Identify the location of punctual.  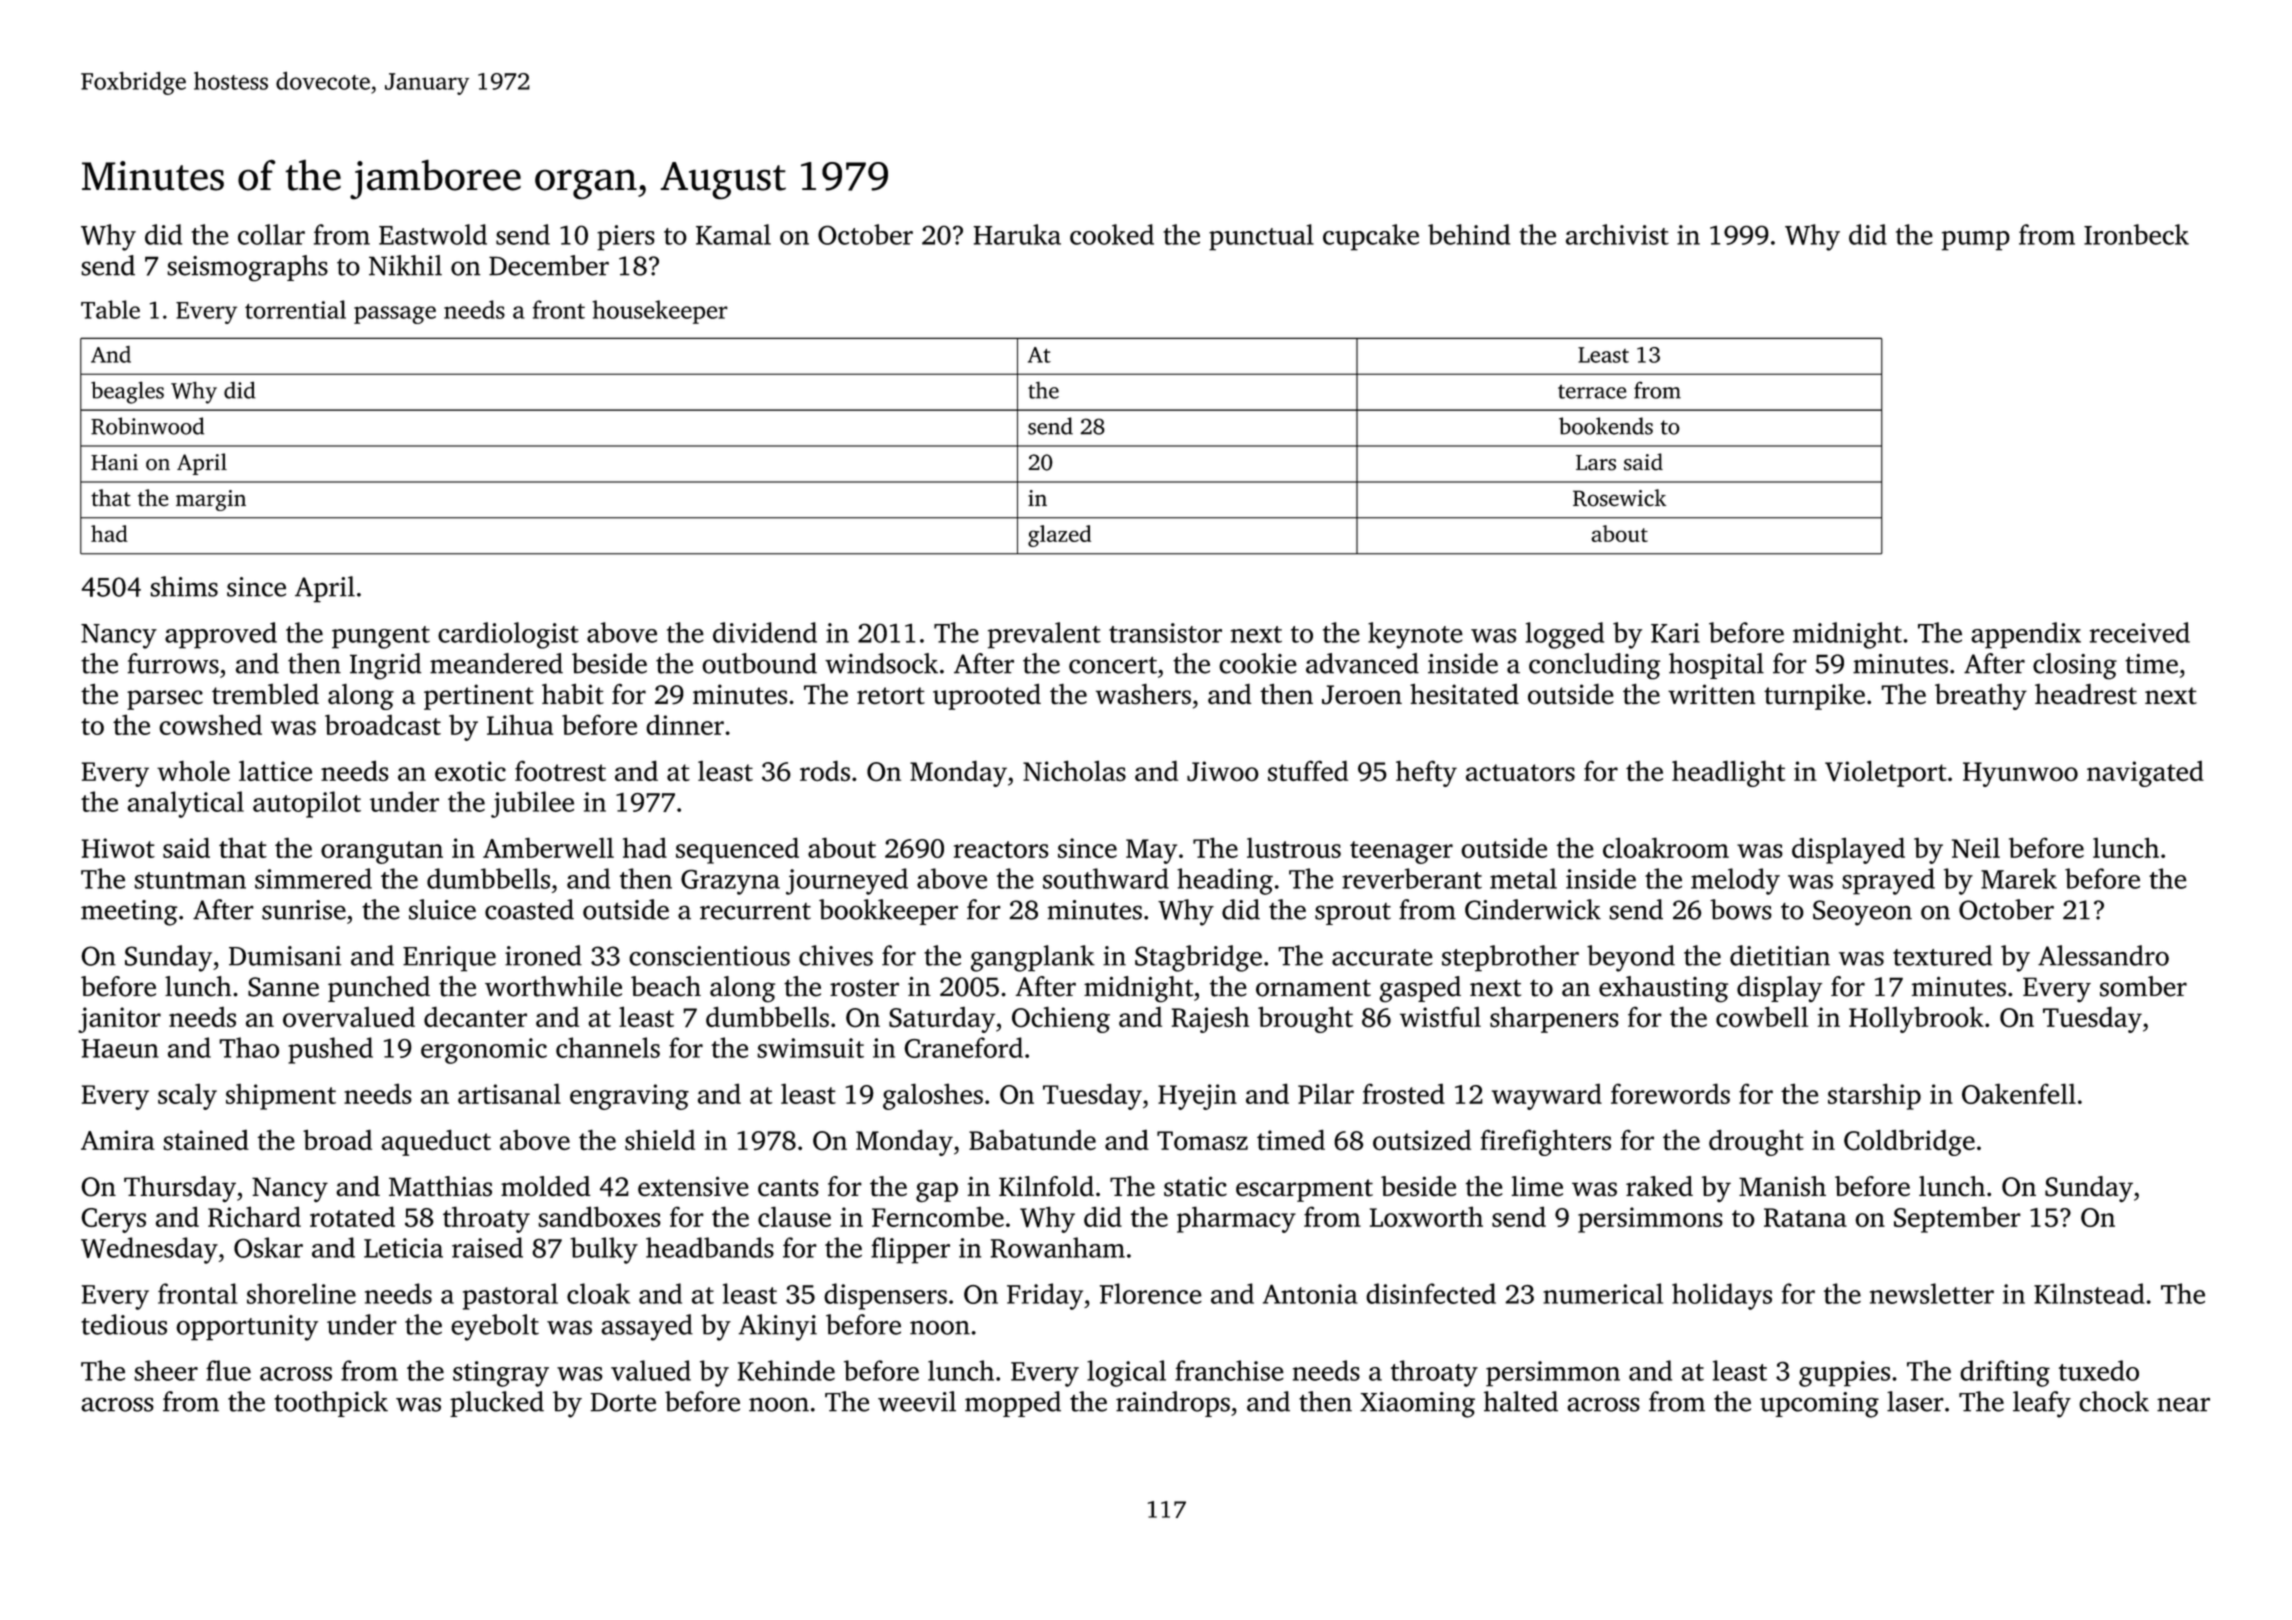
(1261, 237).
